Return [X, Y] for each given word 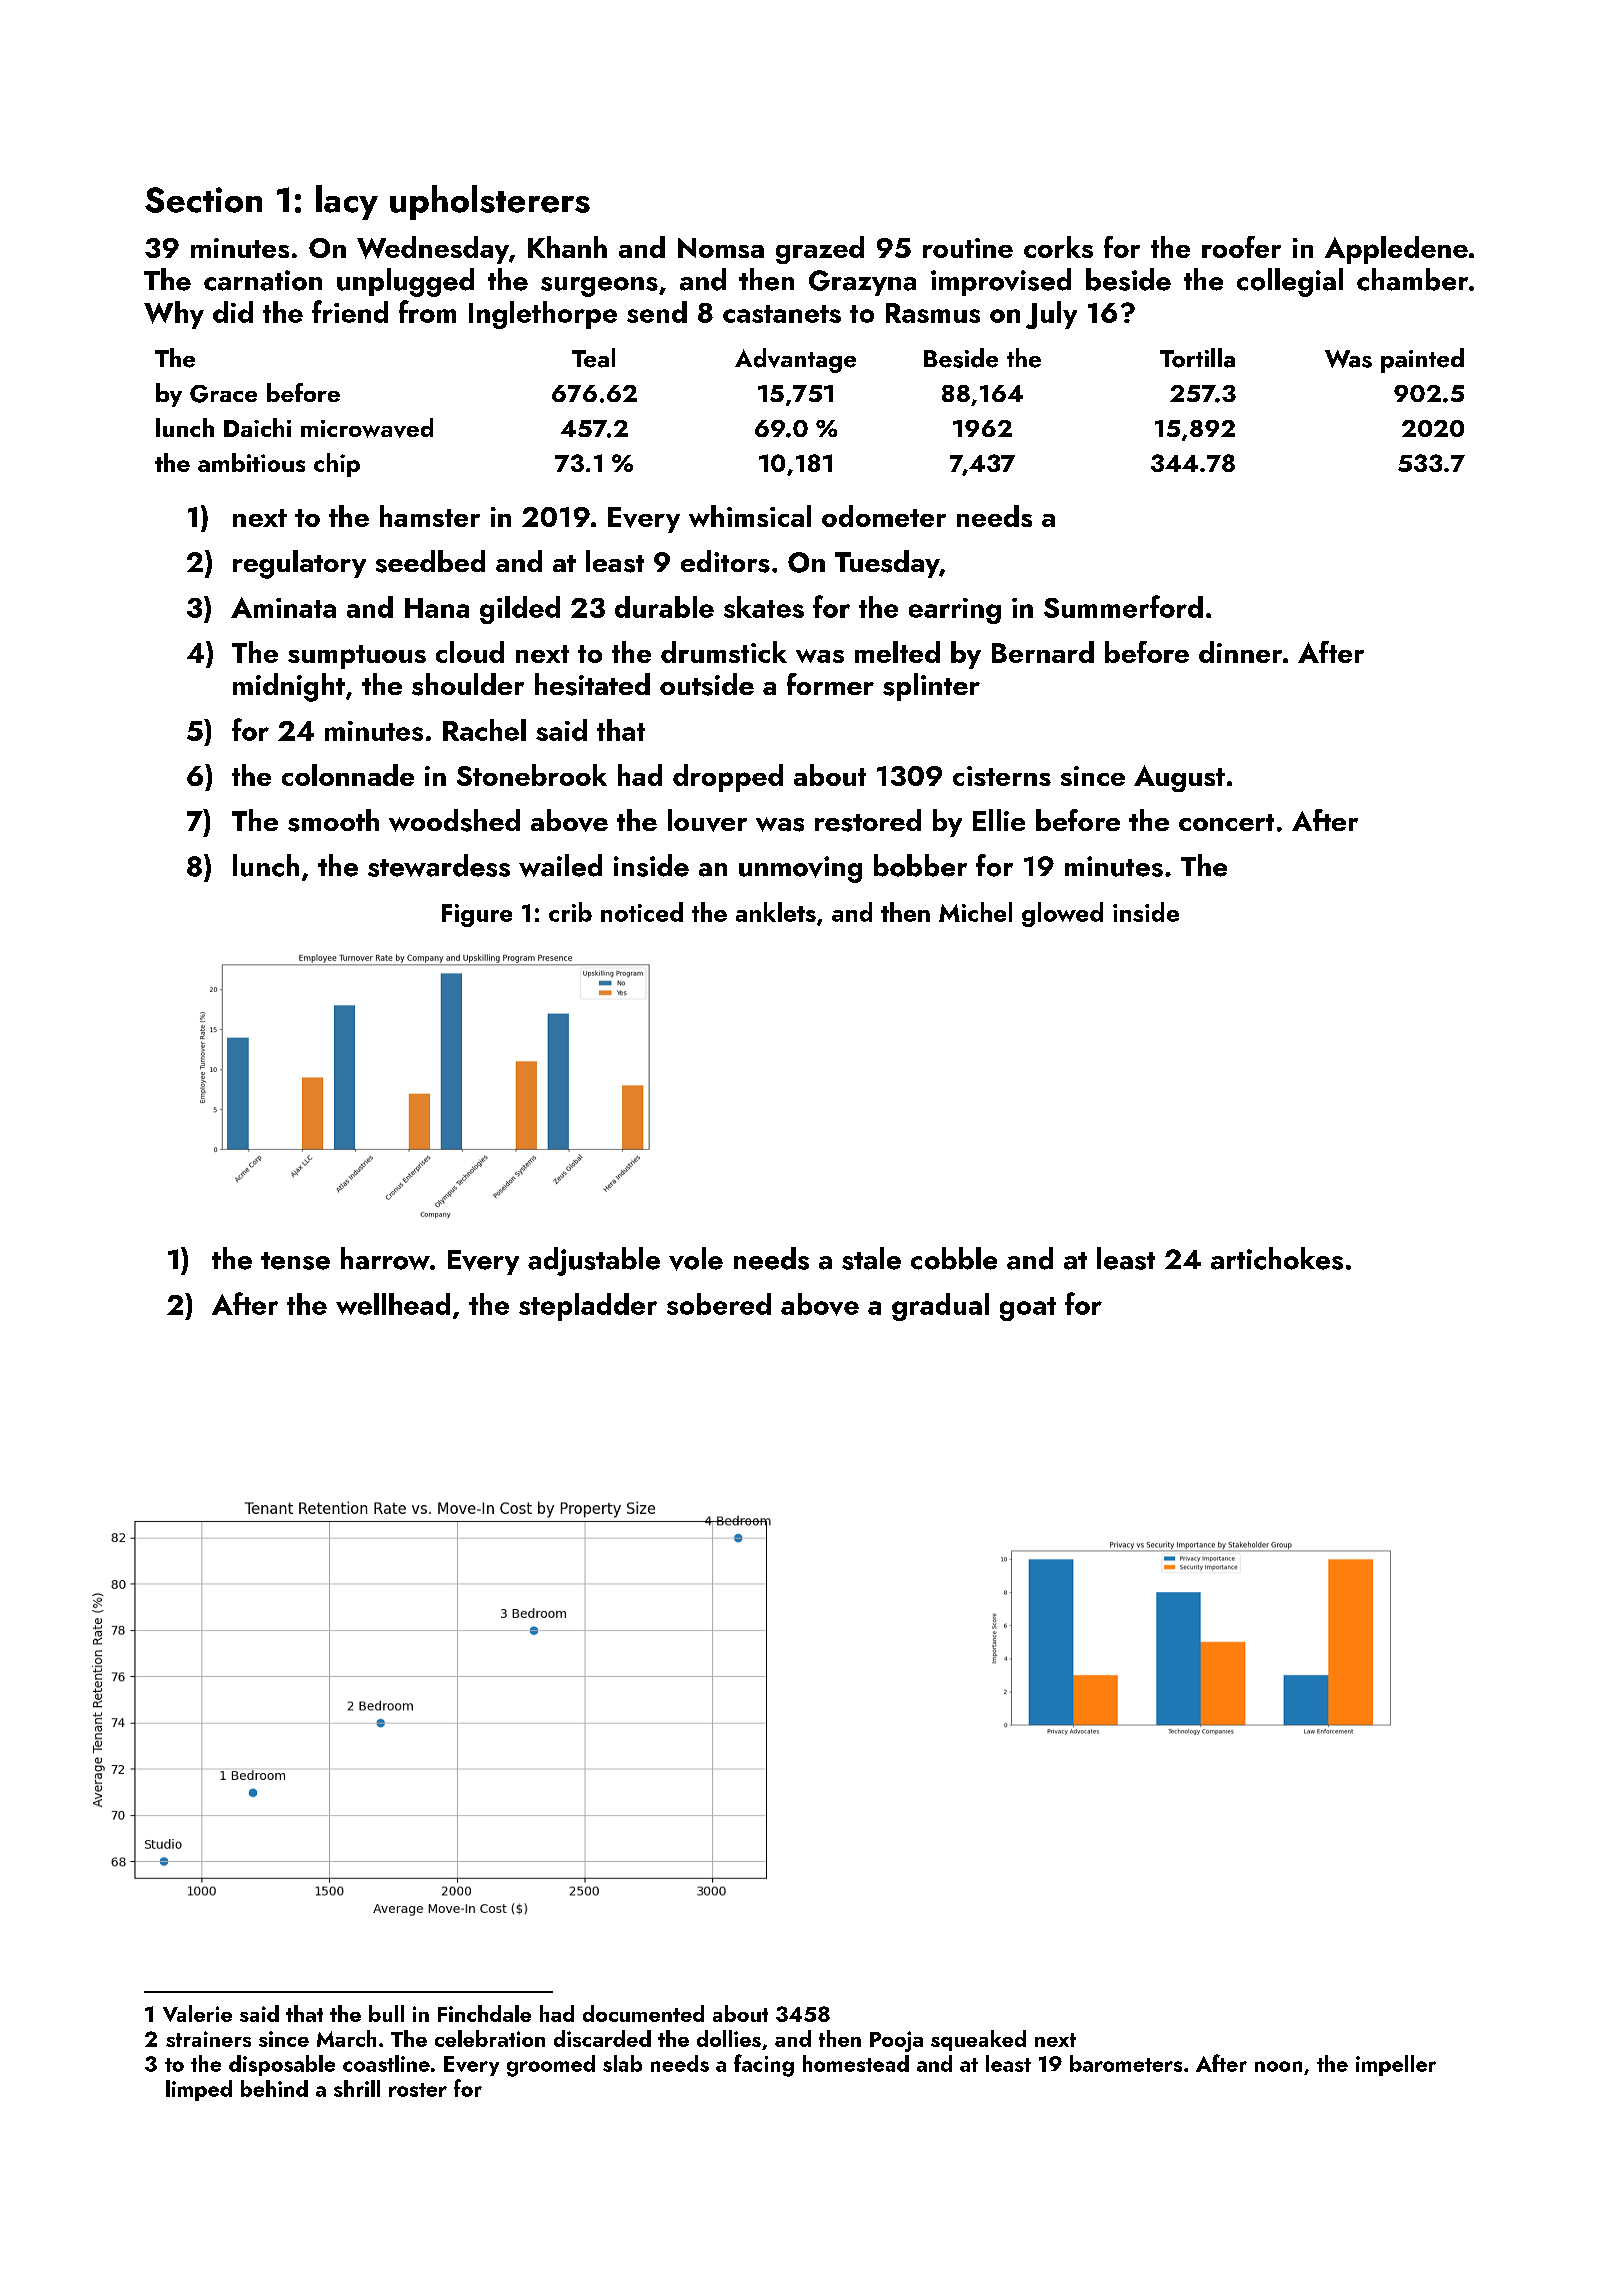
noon [1278, 2066]
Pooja [896, 2041]
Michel [975, 912]
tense [295, 1261]
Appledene [1396, 250]
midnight [289, 687]
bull [386, 2013]
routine [968, 248]
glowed [1062, 914]
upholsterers [490, 202]
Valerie [197, 2013]
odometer [884, 516]
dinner [1240, 652]
